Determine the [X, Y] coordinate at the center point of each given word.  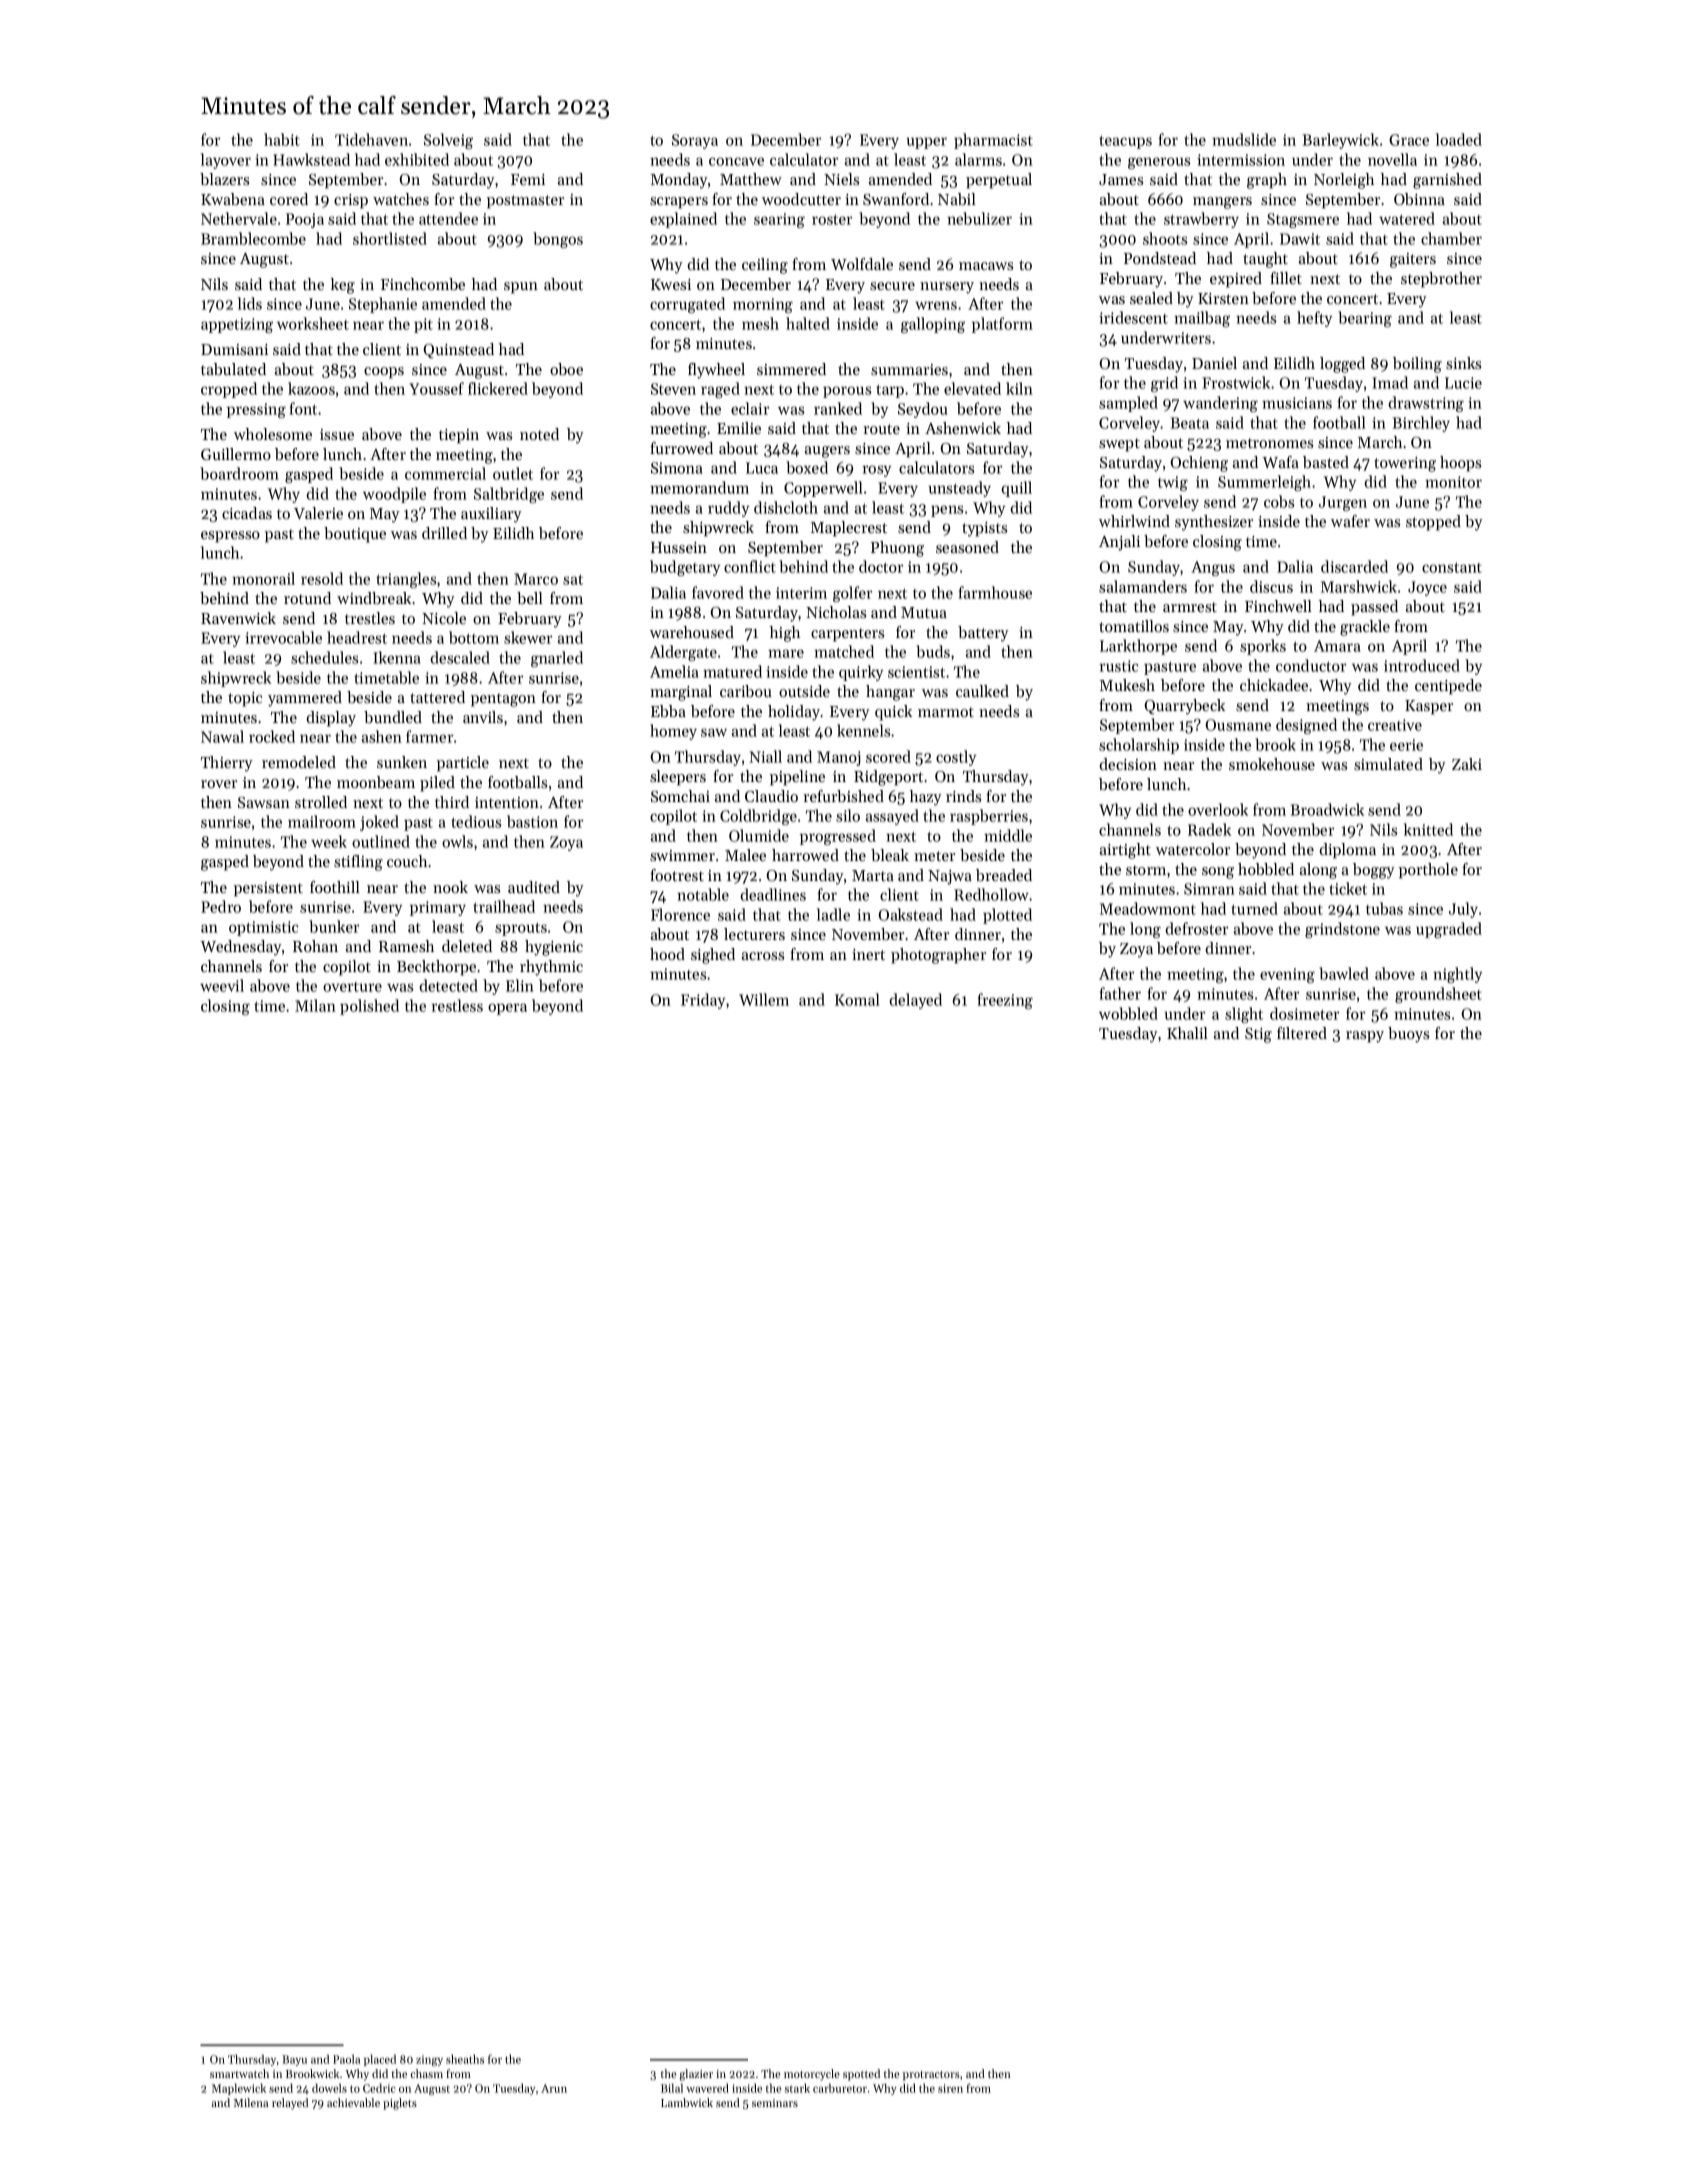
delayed [915, 1001]
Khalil [1187, 1033]
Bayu [294, 2060]
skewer [528, 637]
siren [950, 2088]
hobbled [1266, 869]
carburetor [840, 2088]
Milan [315, 1005]
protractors [931, 2076]
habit [282, 139]
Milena [251, 2102]
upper [926, 143]
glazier [696, 2075]
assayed [892, 817]
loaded [1459, 139]
